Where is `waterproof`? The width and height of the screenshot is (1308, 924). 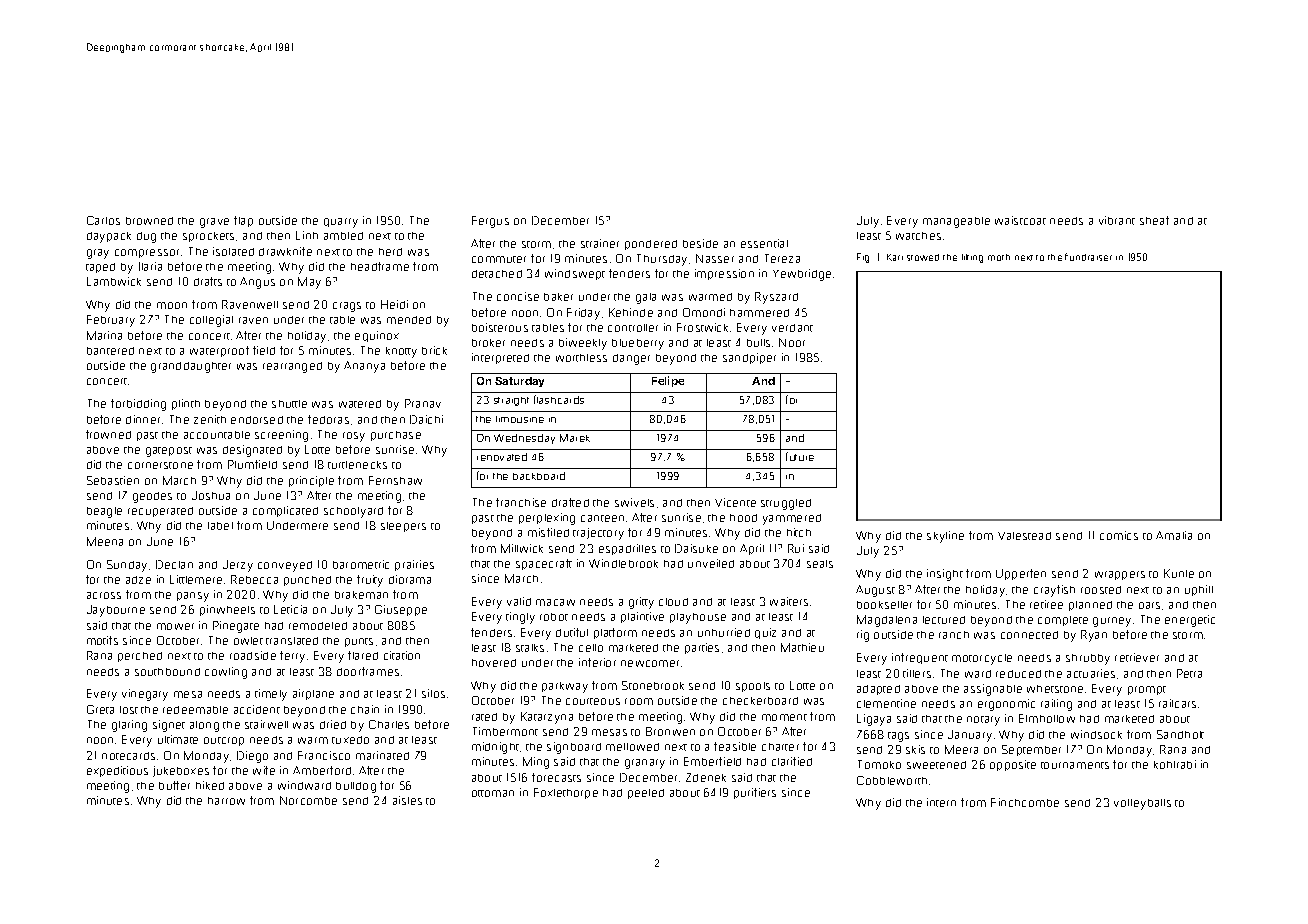 waterproof is located at coordinates (219, 351).
